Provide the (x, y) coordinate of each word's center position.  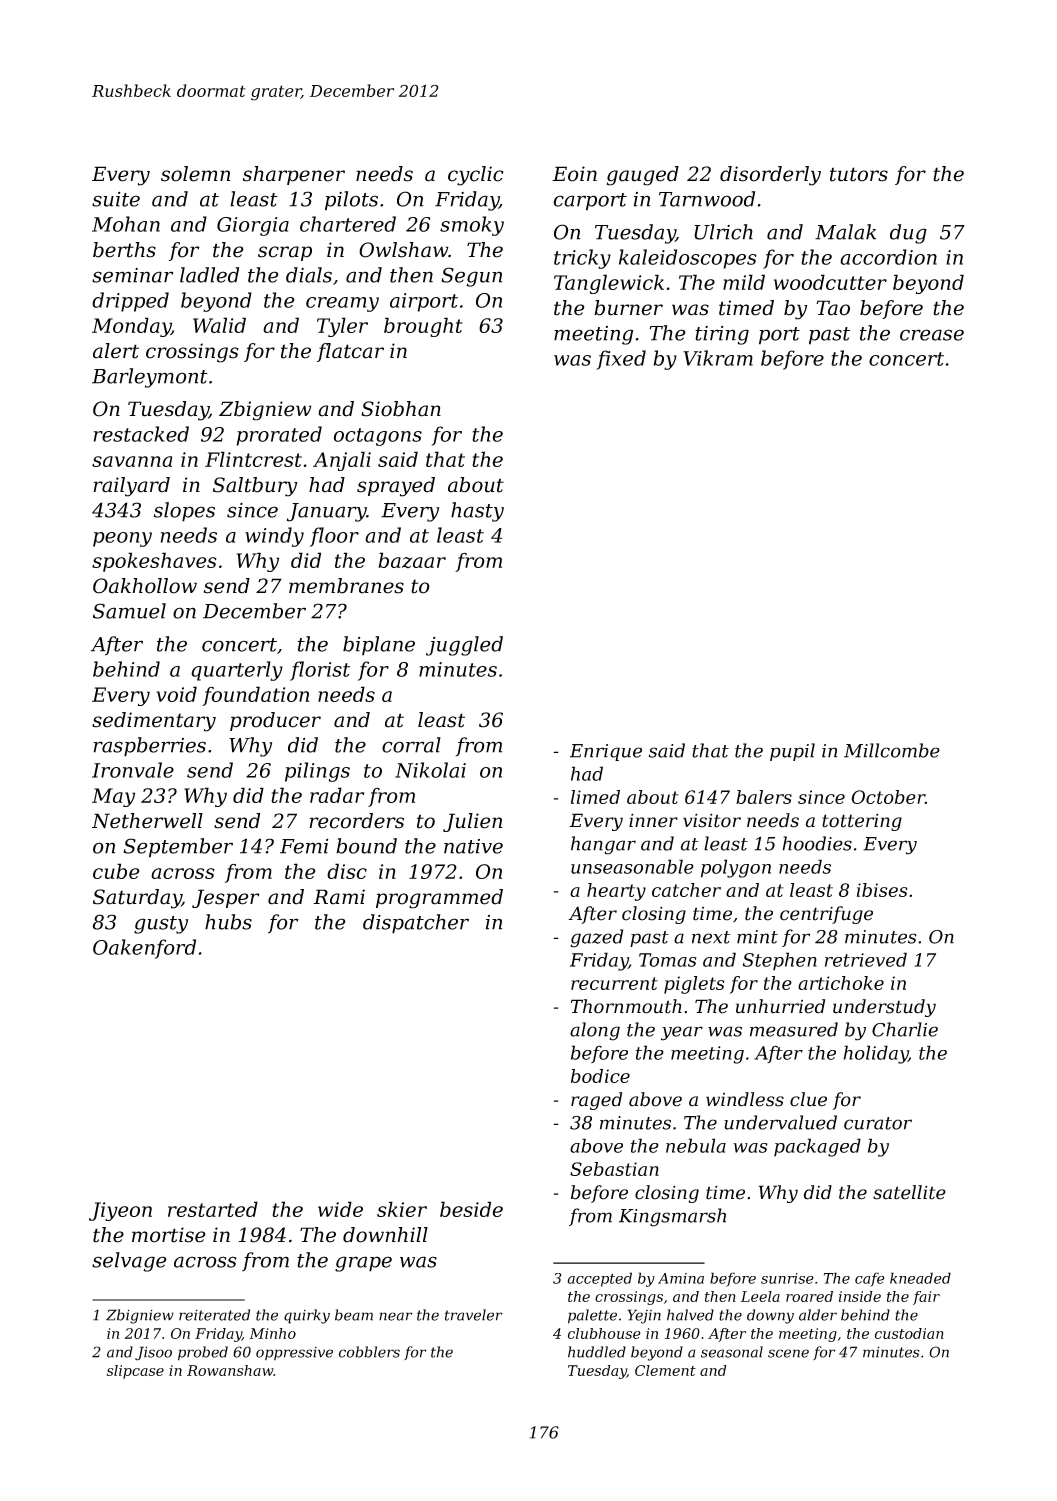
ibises (882, 890)
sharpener (294, 175)
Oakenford (144, 949)
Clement (665, 1370)
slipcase (135, 1372)
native (473, 846)
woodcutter (830, 282)
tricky (582, 259)
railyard (131, 487)
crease (932, 335)
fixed (621, 360)
